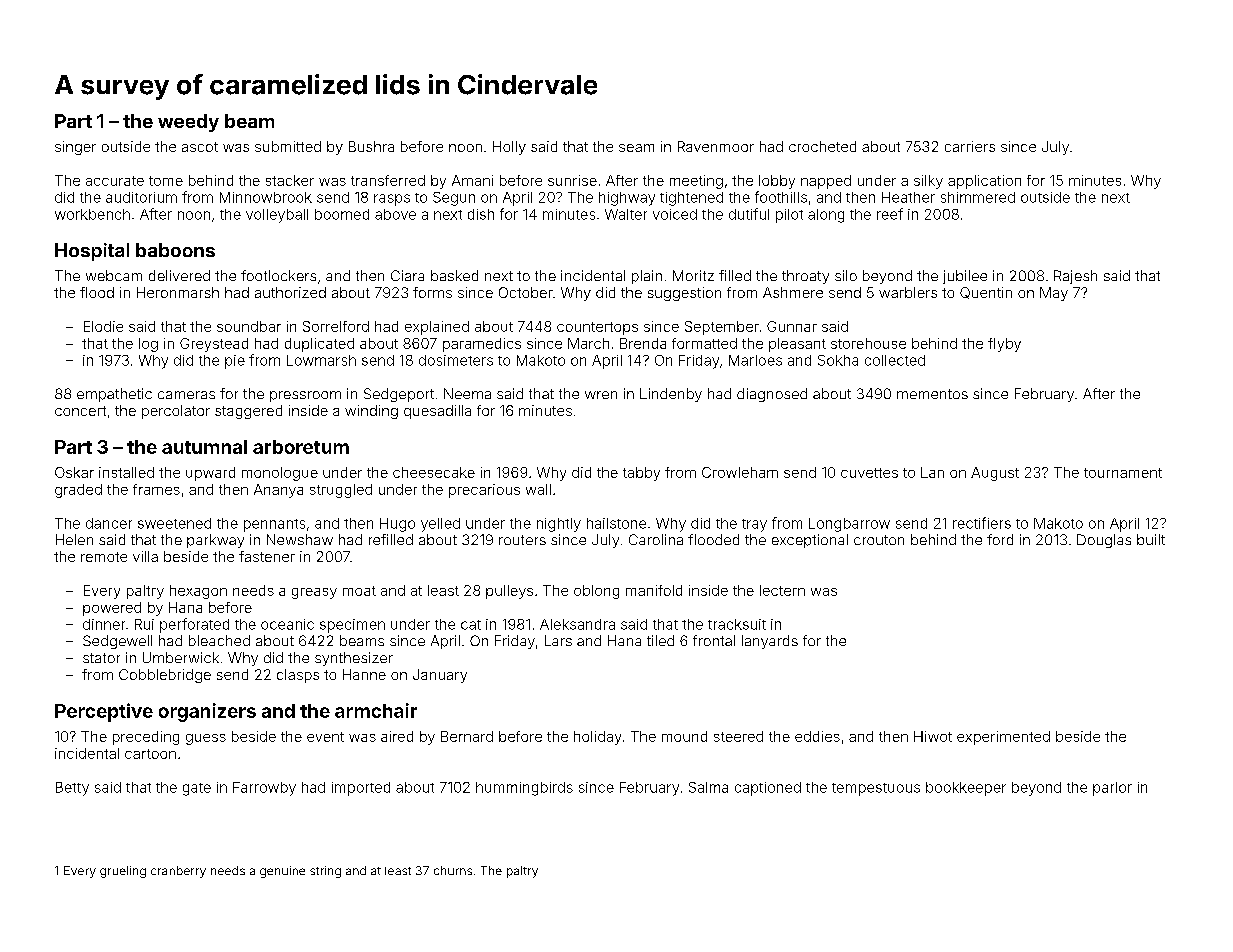 The image size is (1233, 952). What do you see at coordinates (178, 872) in the page?
I see `cranberry` at bounding box center [178, 872].
